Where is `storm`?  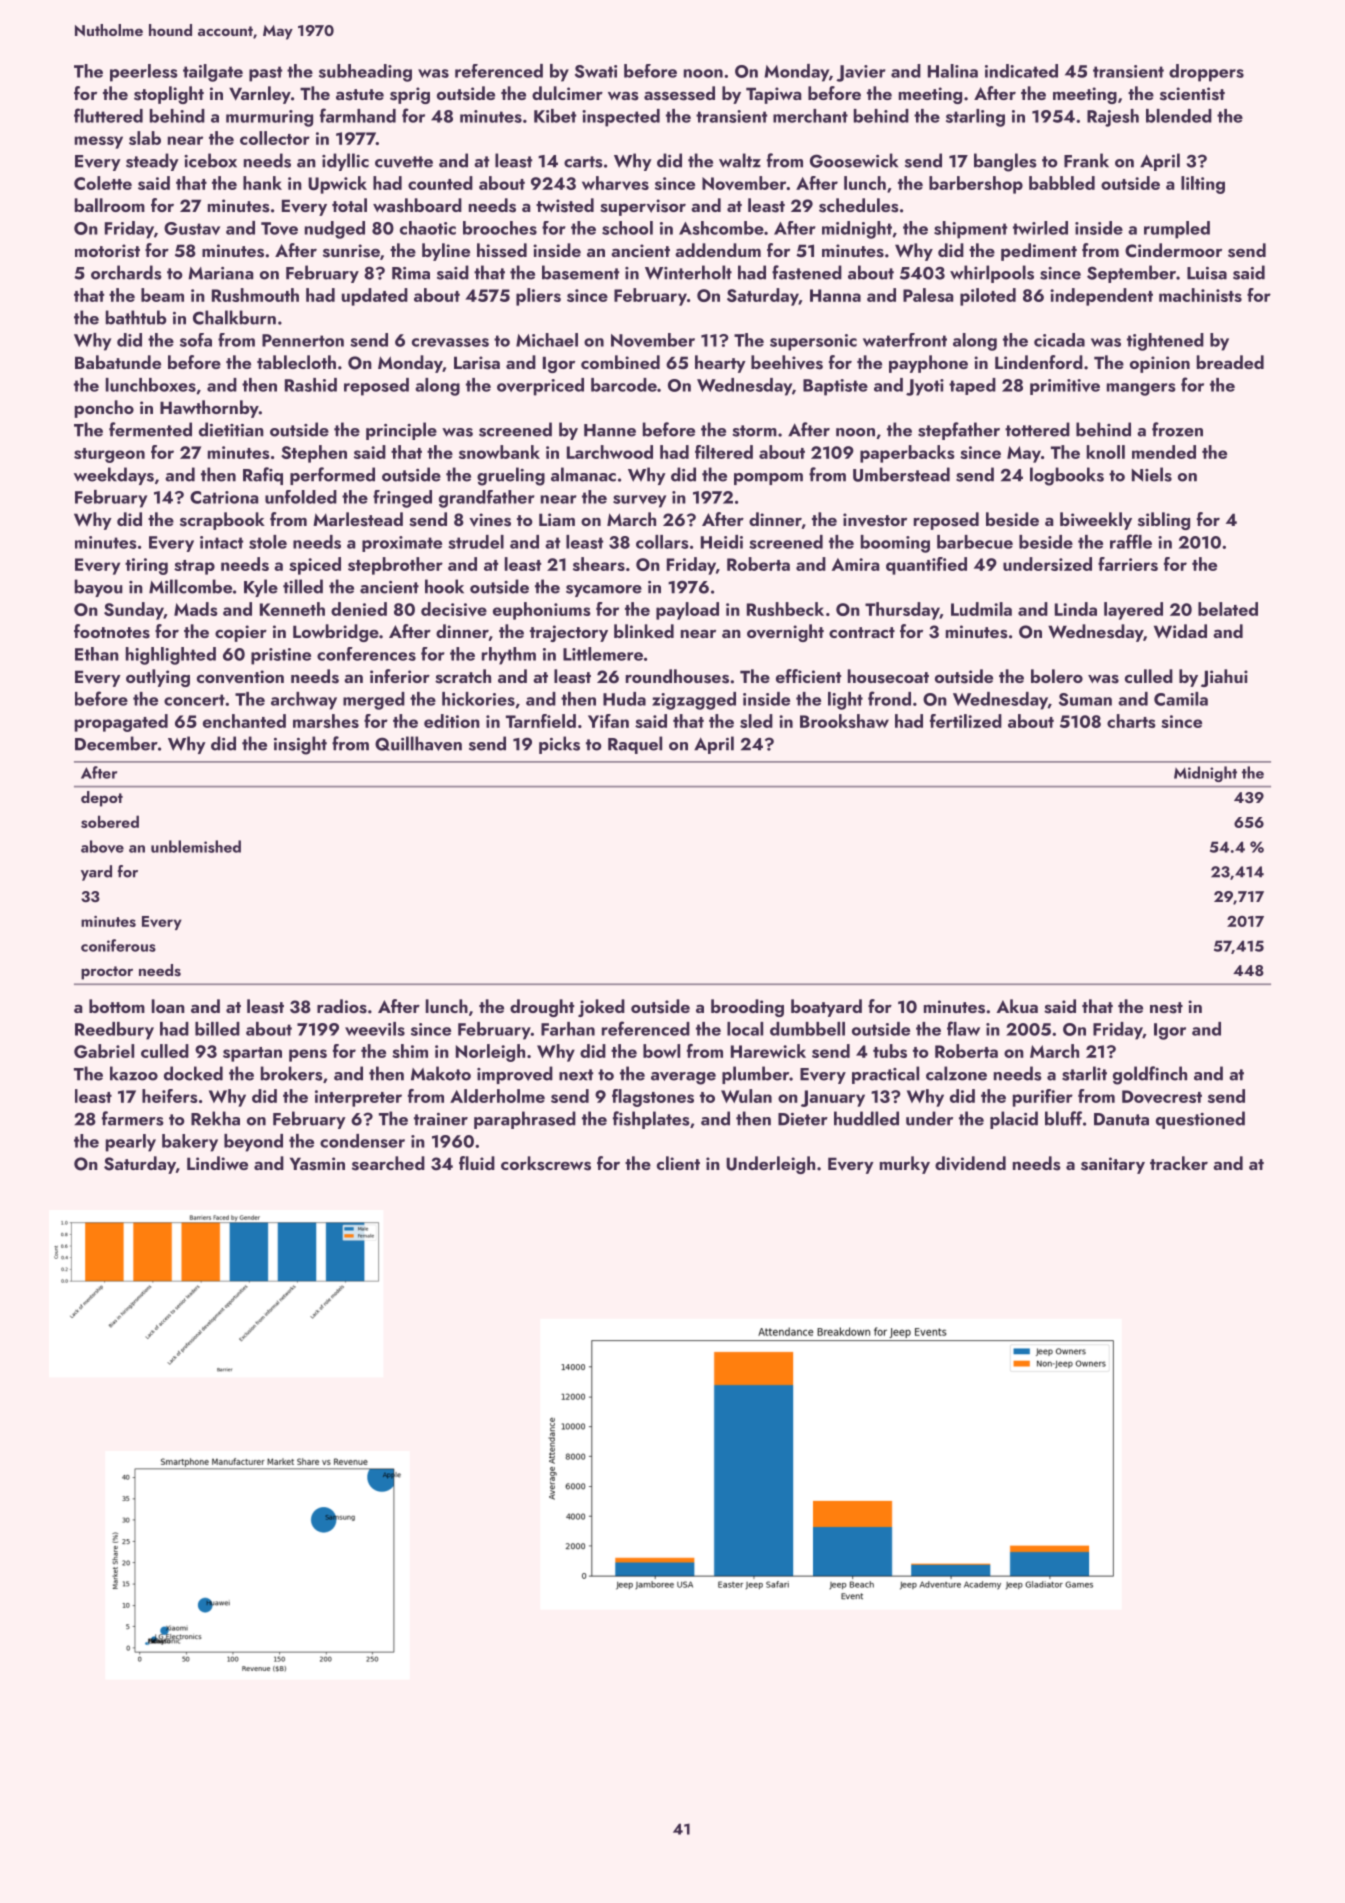 storm is located at coordinates (754, 431).
